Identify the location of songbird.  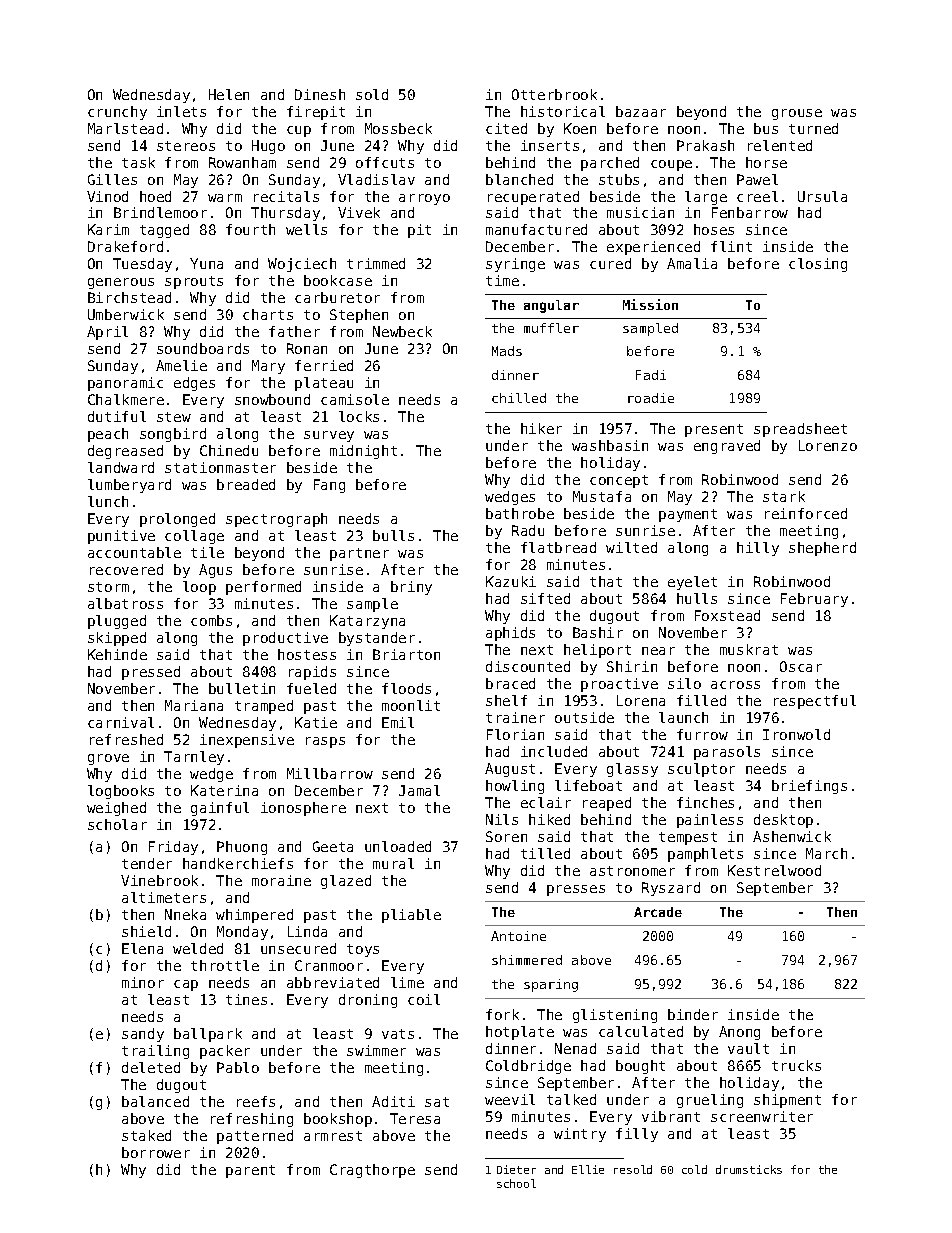
(173, 435).
